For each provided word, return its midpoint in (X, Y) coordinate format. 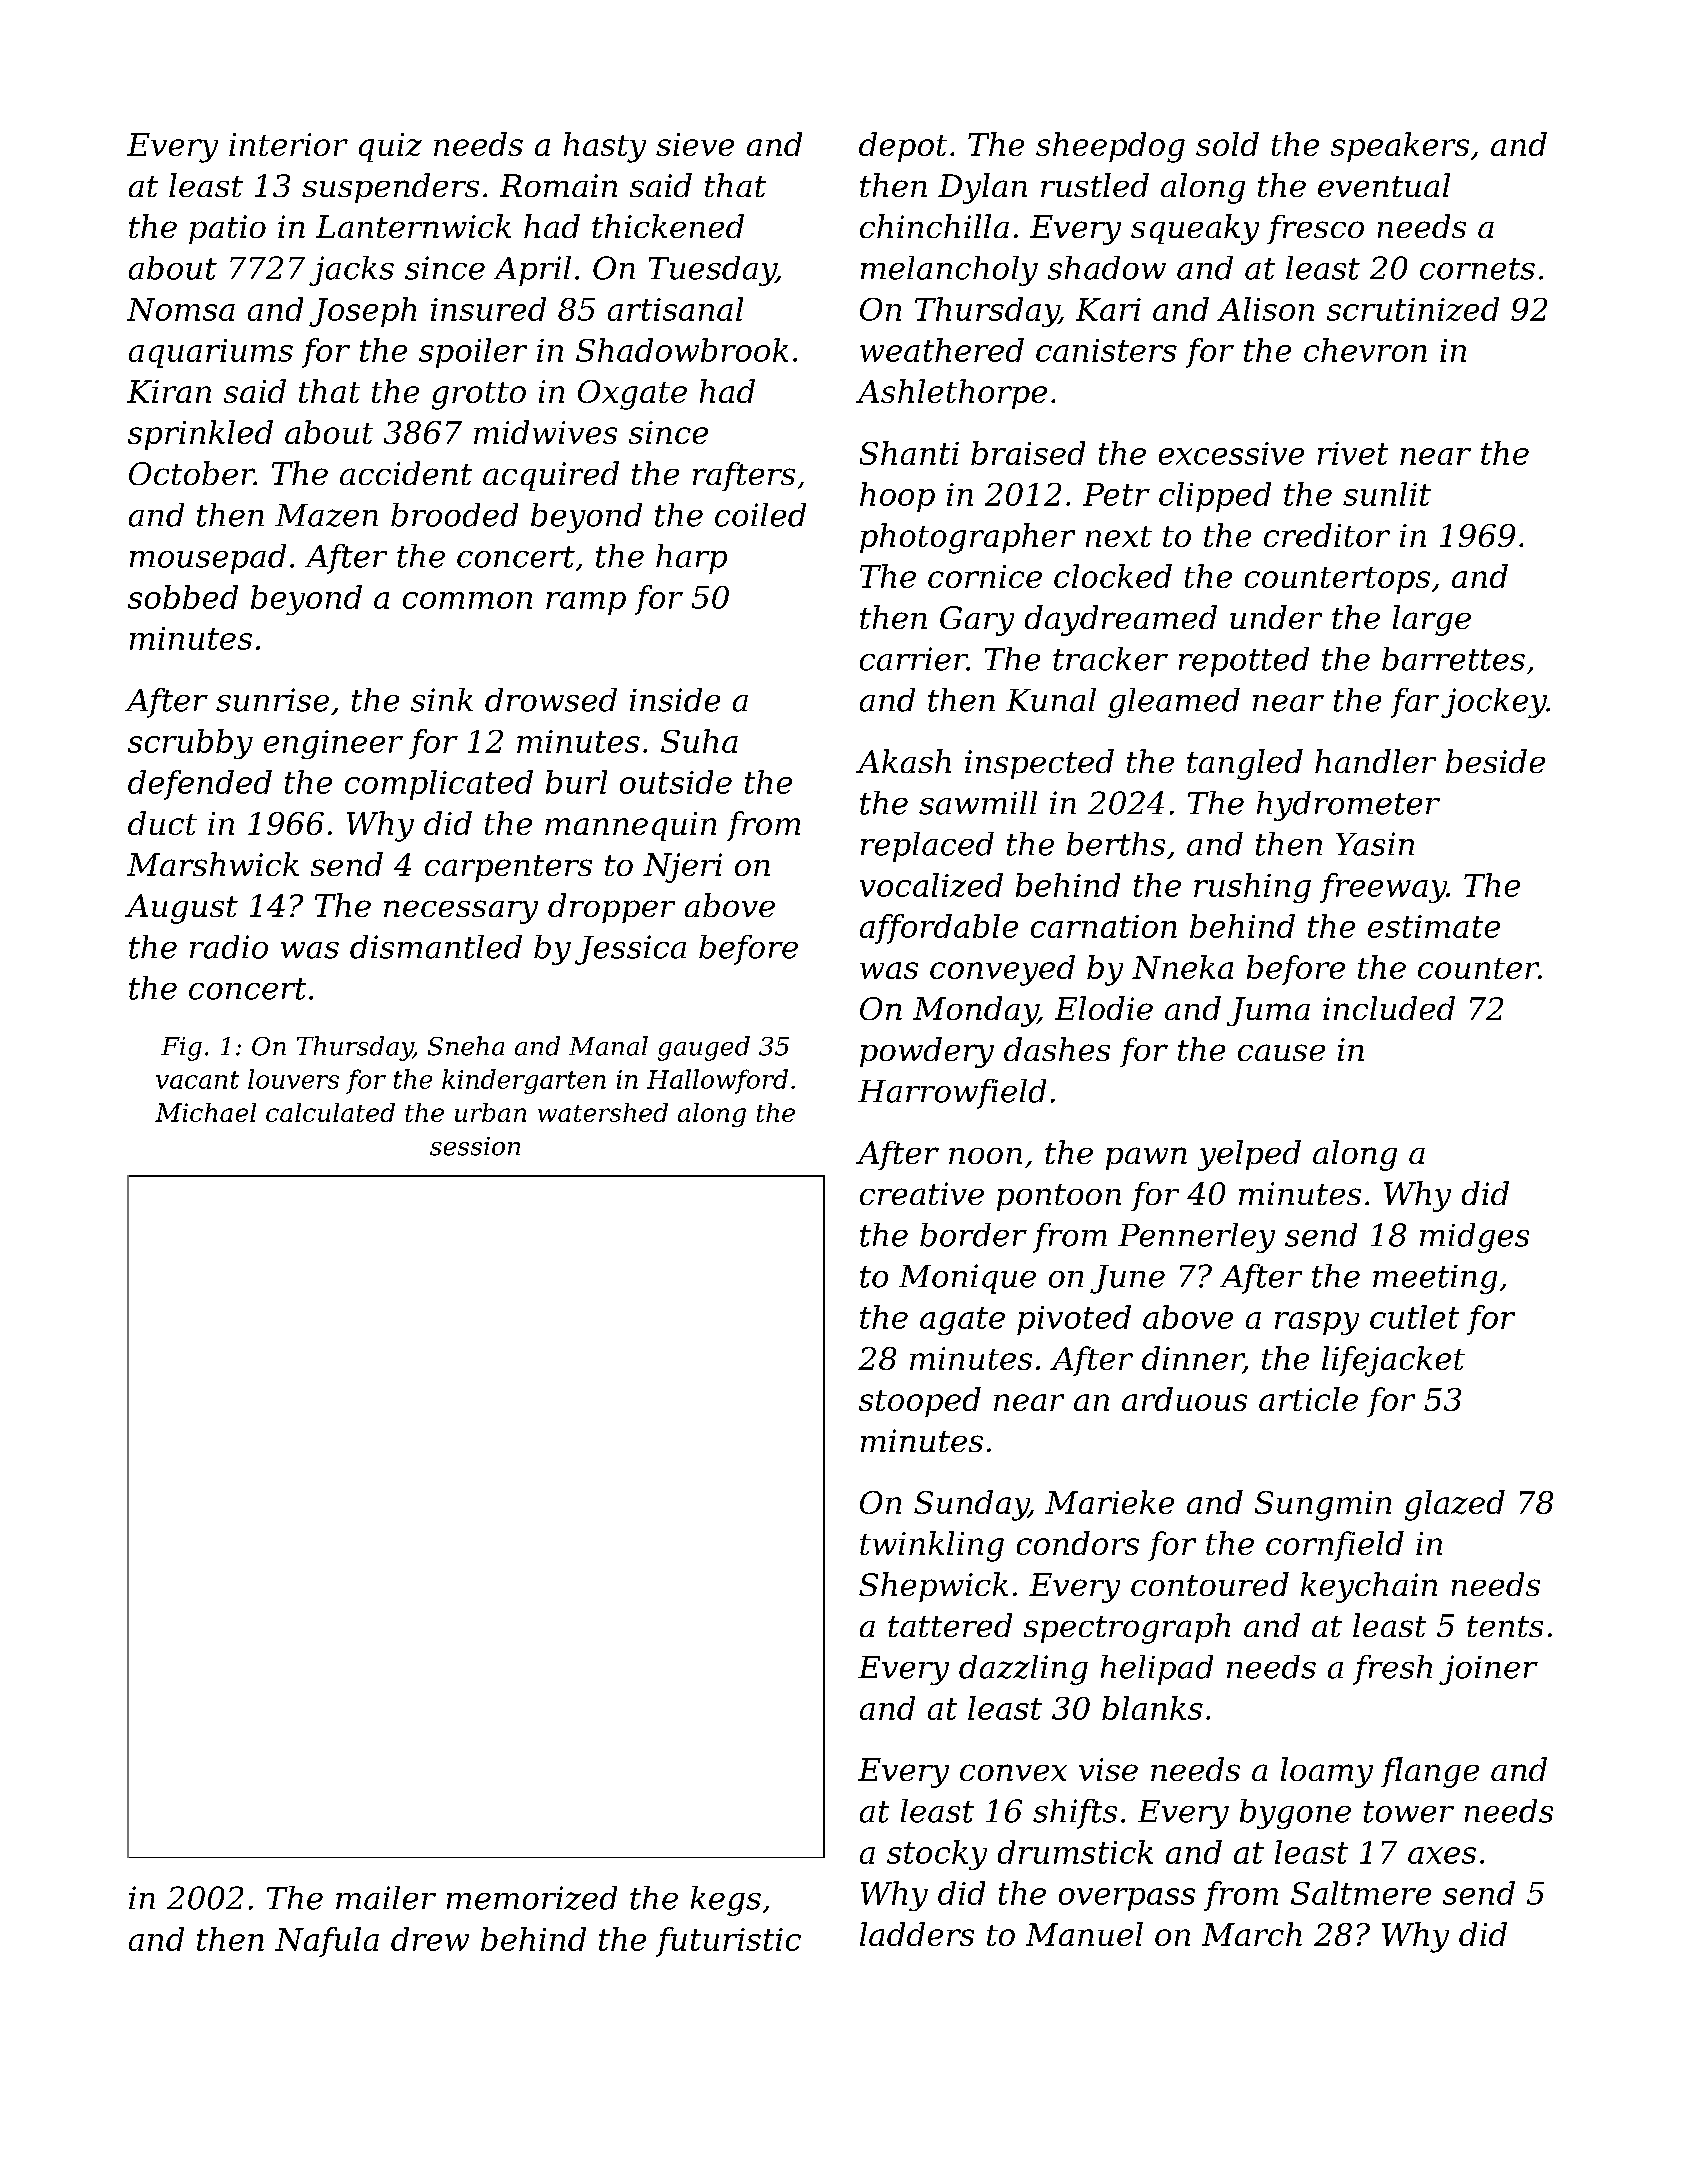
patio (227, 229)
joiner (1488, 1670)
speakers (1400, 147)
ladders (917, 1934)
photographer (967, 538)
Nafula (327, 1942)
